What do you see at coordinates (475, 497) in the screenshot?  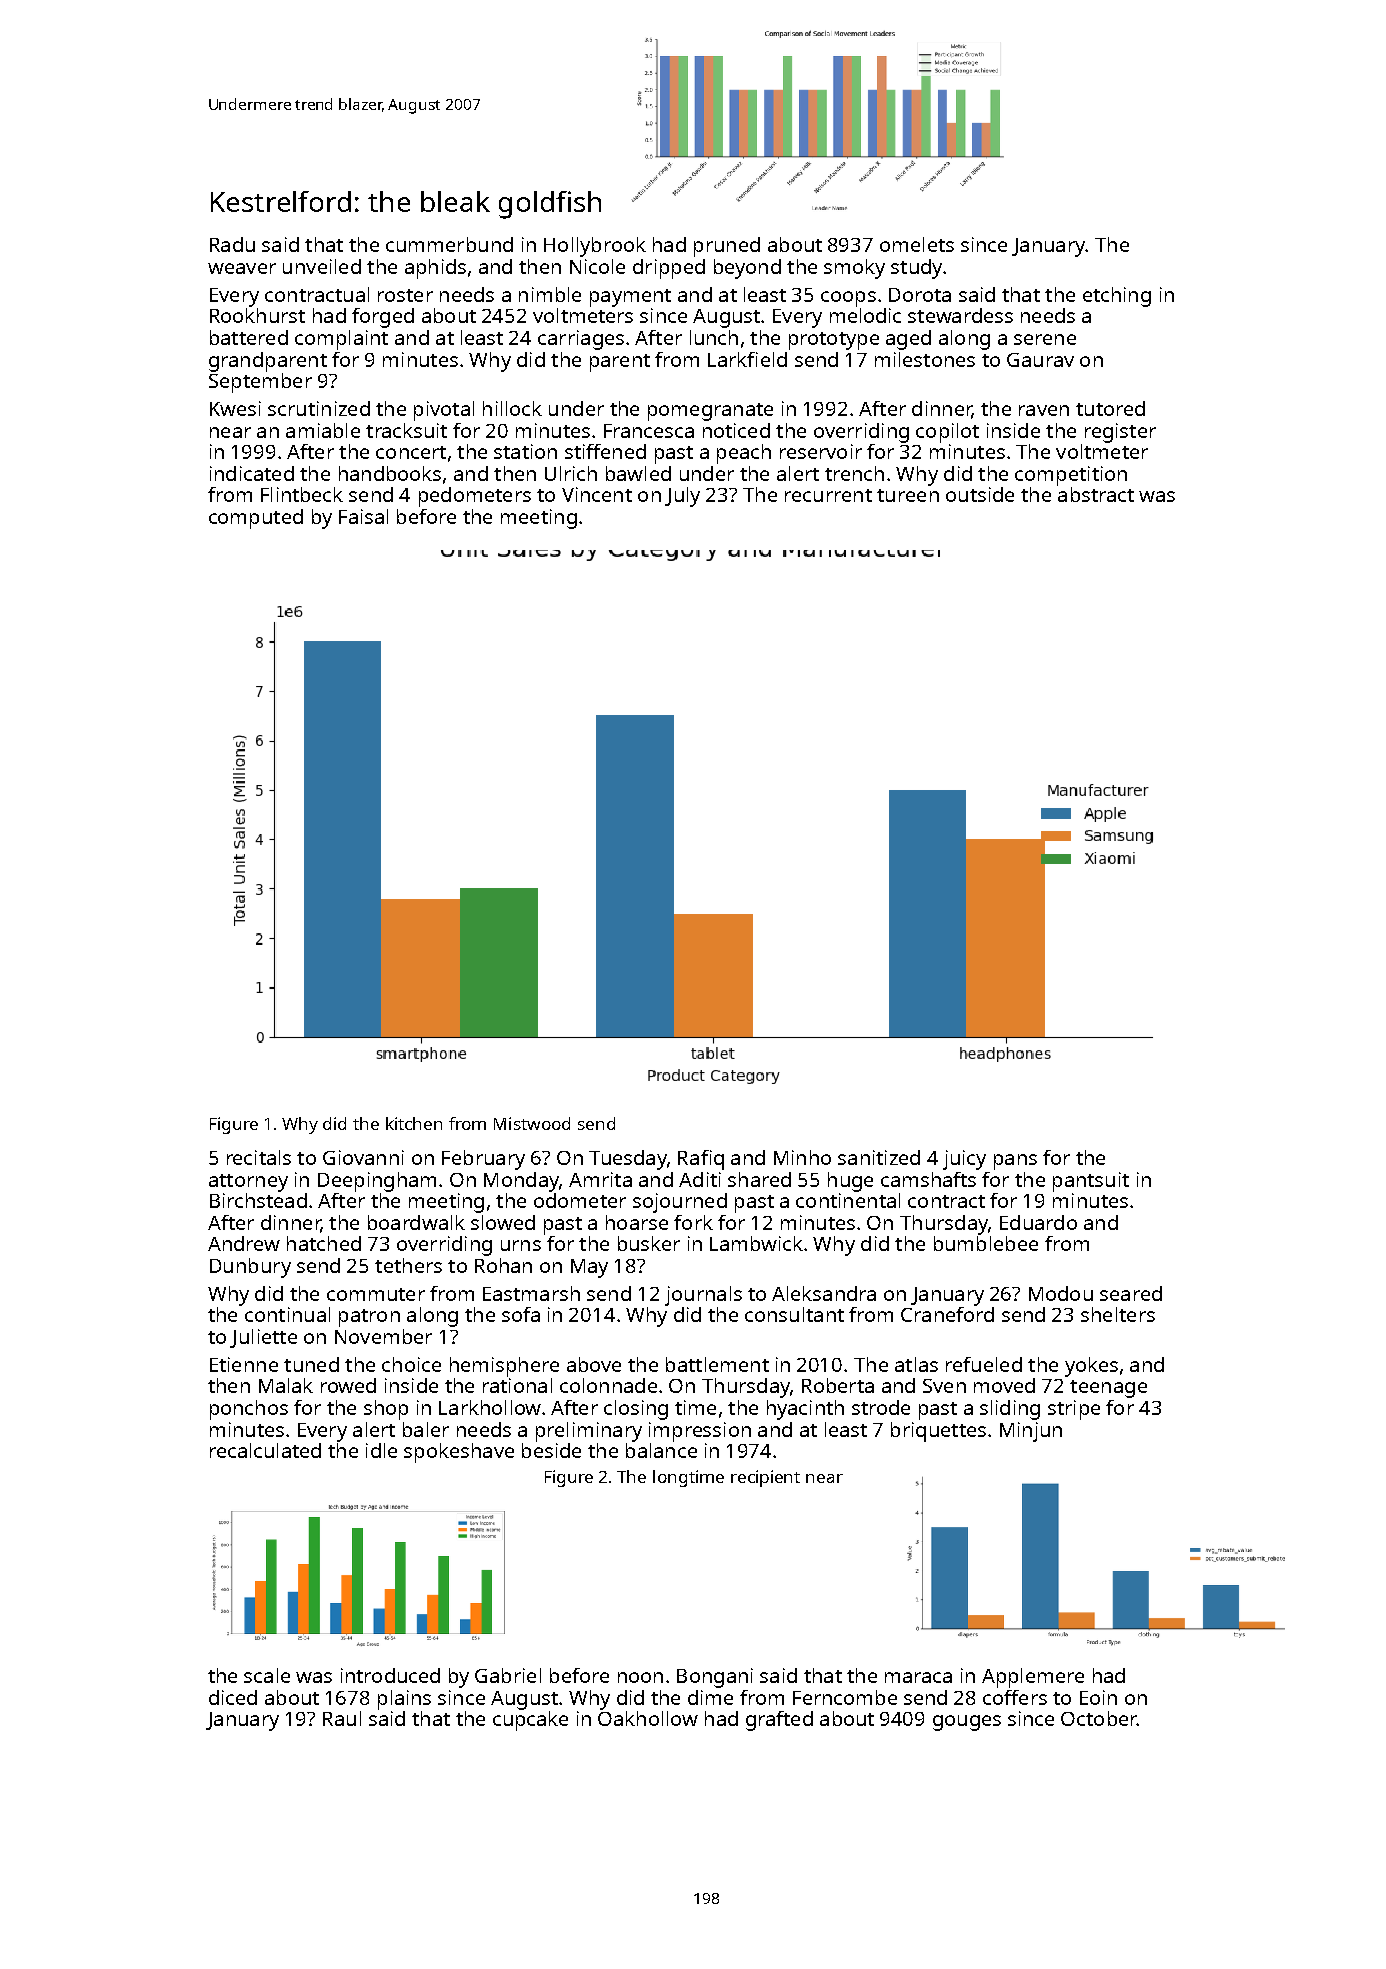 I see `pedometers` at bounding box center [475, 497].
